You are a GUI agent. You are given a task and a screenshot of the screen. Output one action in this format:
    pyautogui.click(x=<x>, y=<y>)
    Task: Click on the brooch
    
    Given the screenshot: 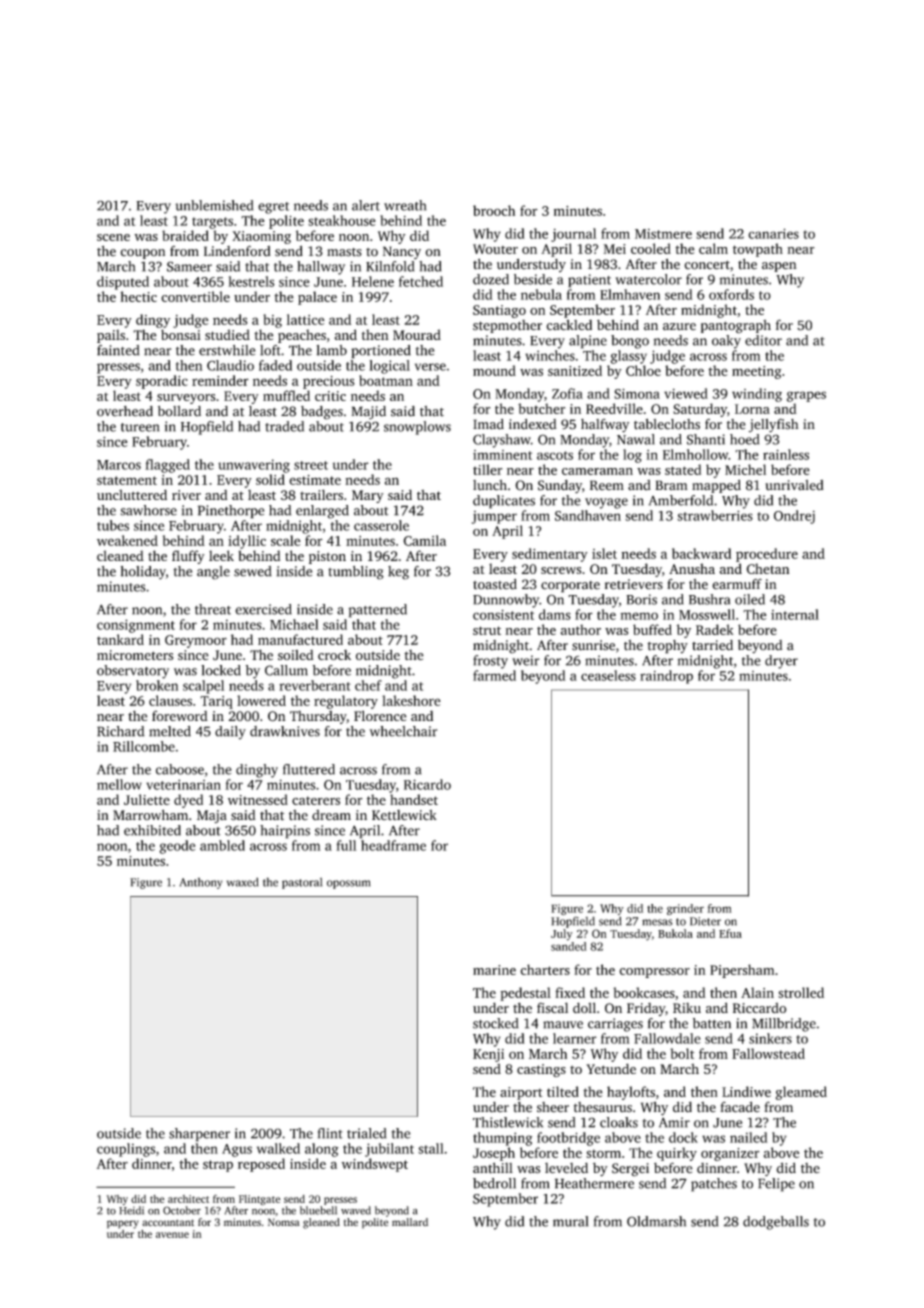 What is the action you would take?
    pyautogui.click(x=494, y=210)
